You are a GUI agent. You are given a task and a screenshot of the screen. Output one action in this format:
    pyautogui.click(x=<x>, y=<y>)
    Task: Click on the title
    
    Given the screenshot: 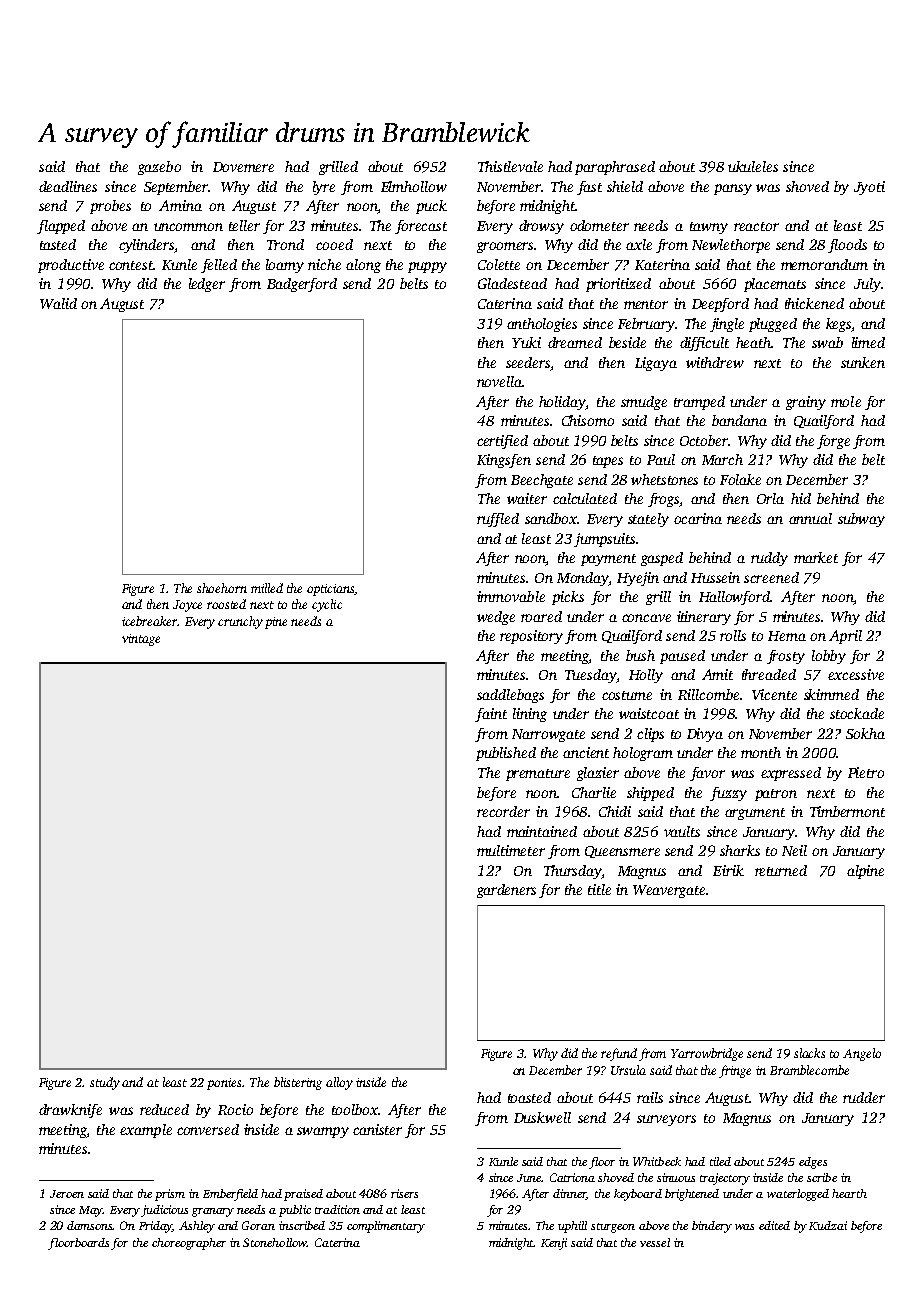 What is the action you would take?
    pyautogui.click(x=599, y=889)
